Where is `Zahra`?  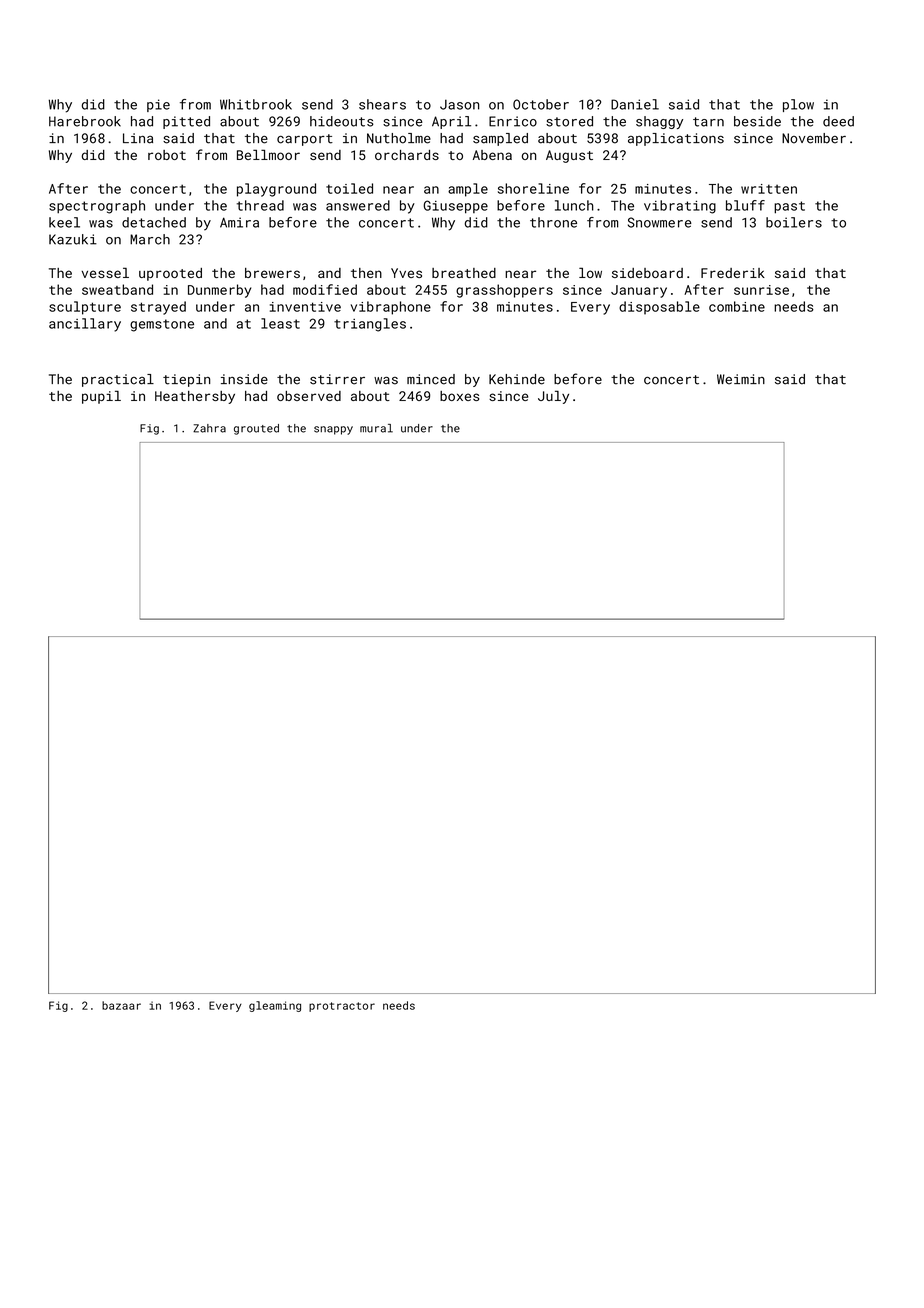 Zahra is located at coordinates (209, 428).
